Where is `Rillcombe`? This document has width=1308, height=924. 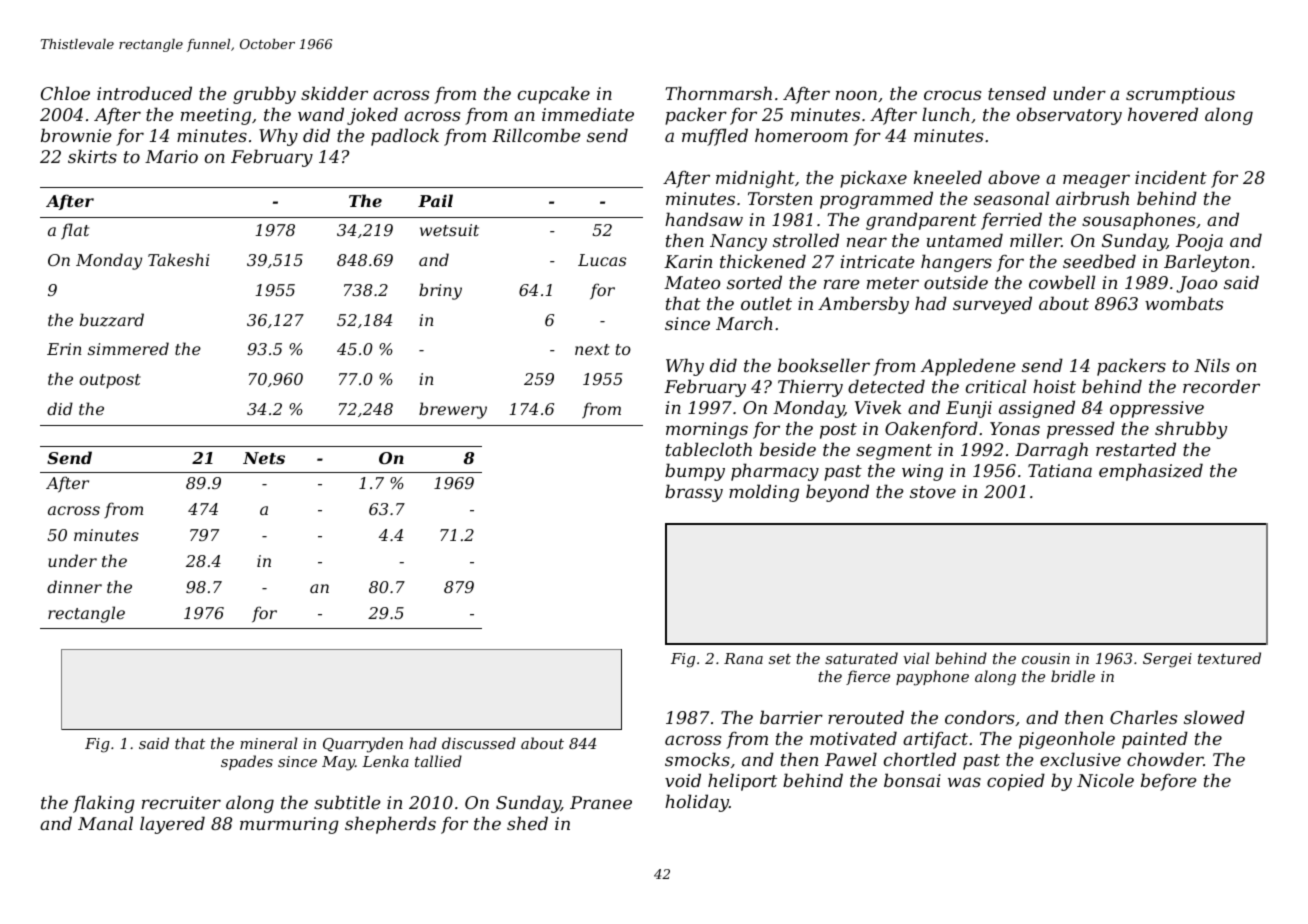
Rillcombe is located at coordinates (536, 135).
